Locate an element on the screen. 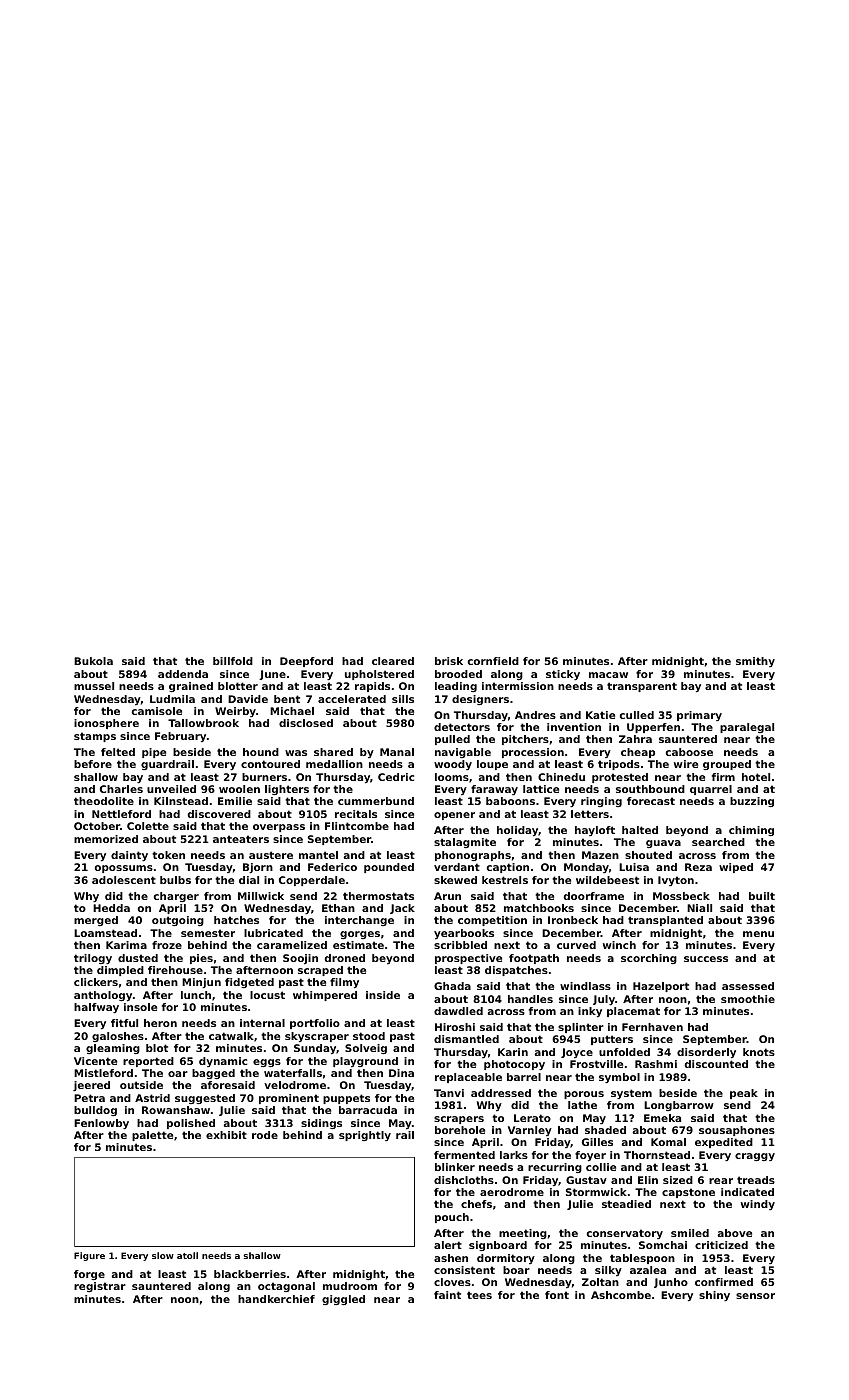 The width and height of the screenshot is (849, 1400). Charles is located at coordinates (121, 789).
